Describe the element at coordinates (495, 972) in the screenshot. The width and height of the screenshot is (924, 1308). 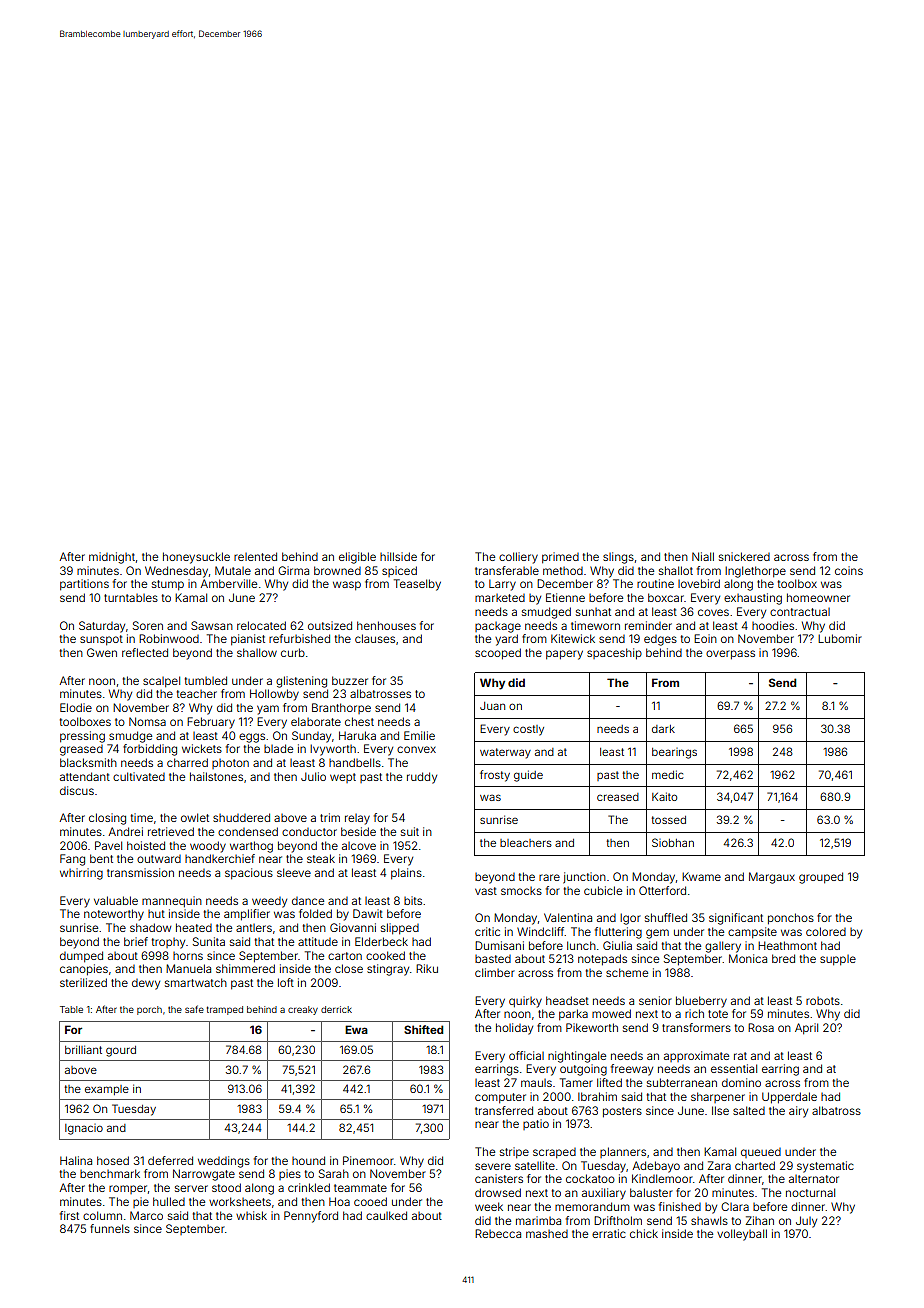
I see `climber` at that location.
